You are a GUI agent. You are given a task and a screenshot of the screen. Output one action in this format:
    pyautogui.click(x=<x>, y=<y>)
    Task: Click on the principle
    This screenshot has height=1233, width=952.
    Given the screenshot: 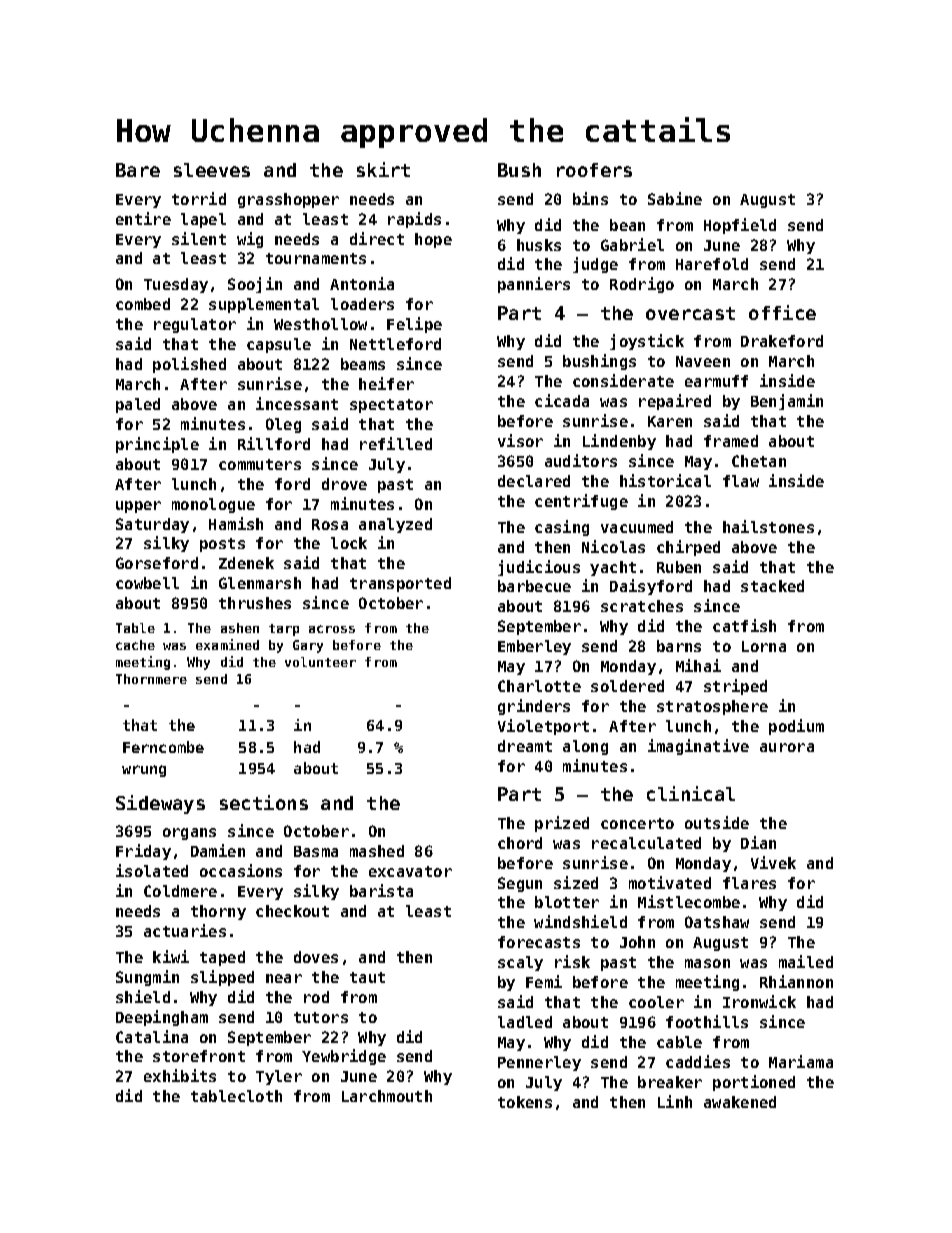 What is the action you would take?
    pyautogui.click(x=157, y=445)
